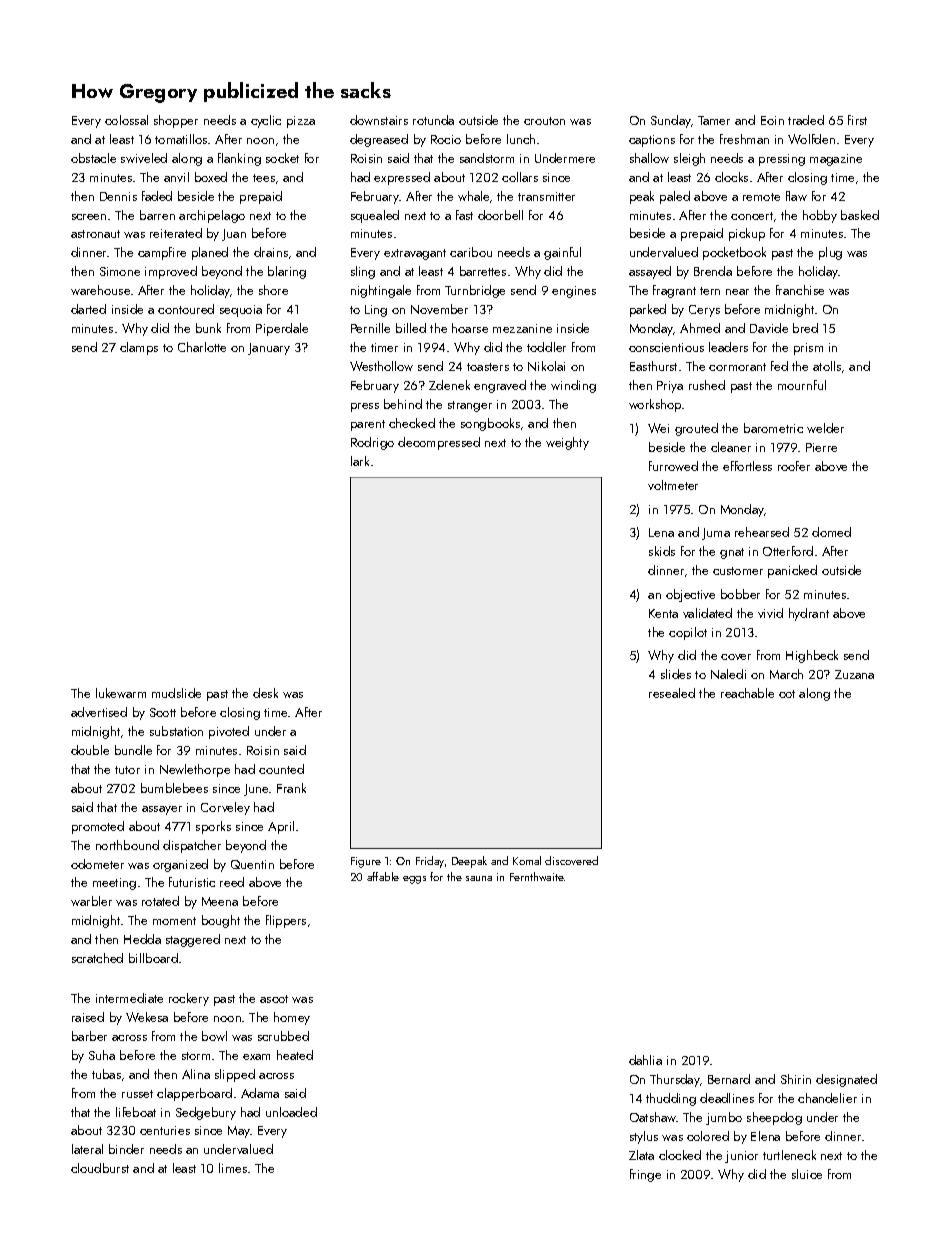 This screenshot has height=1233, width=952. What do you see at coordinates (144, 158) in the screenshot?
I see `swiveled` at bounding box center [144, 158].
